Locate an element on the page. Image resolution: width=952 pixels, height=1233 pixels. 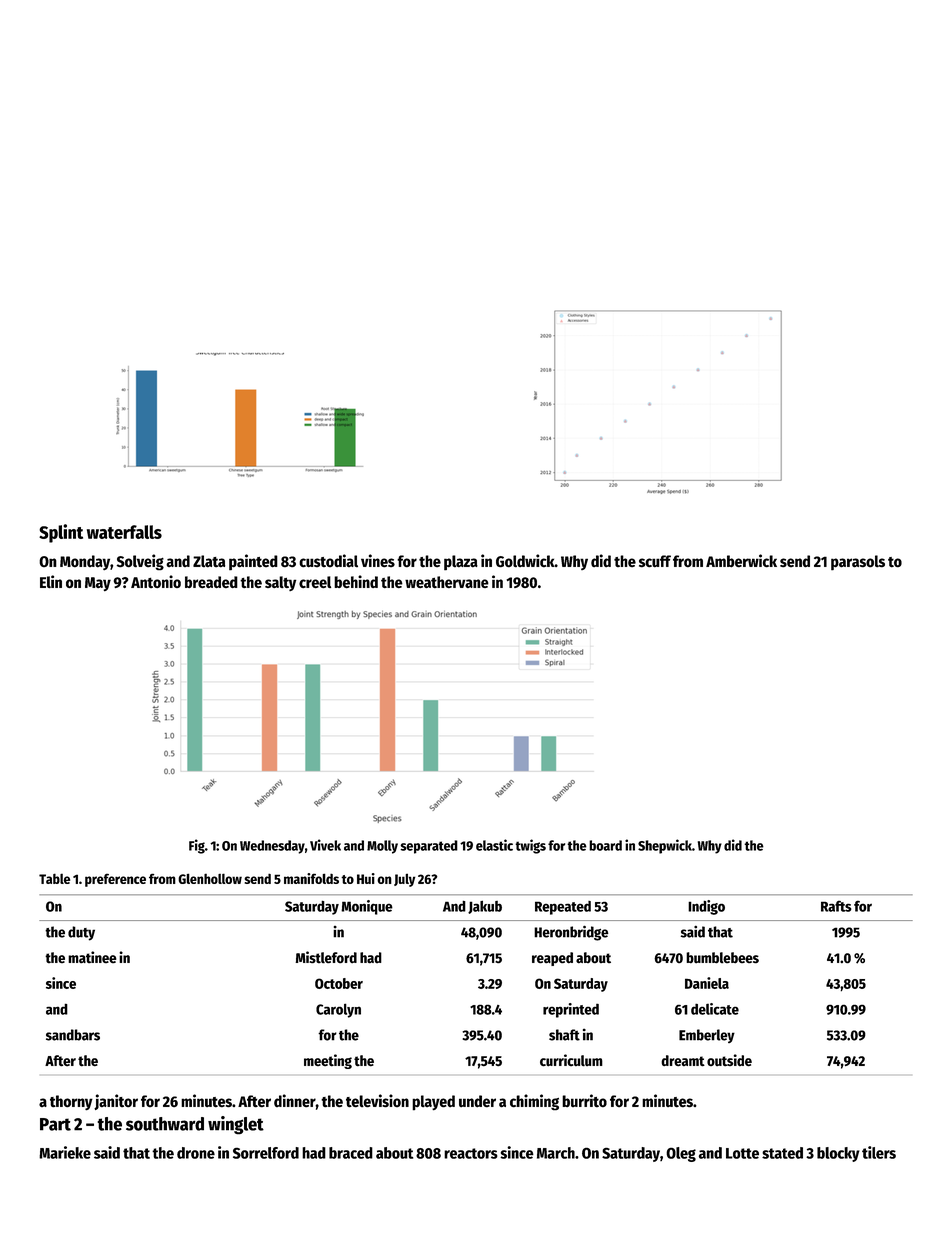
vines is located at coordinates (378, 560).
